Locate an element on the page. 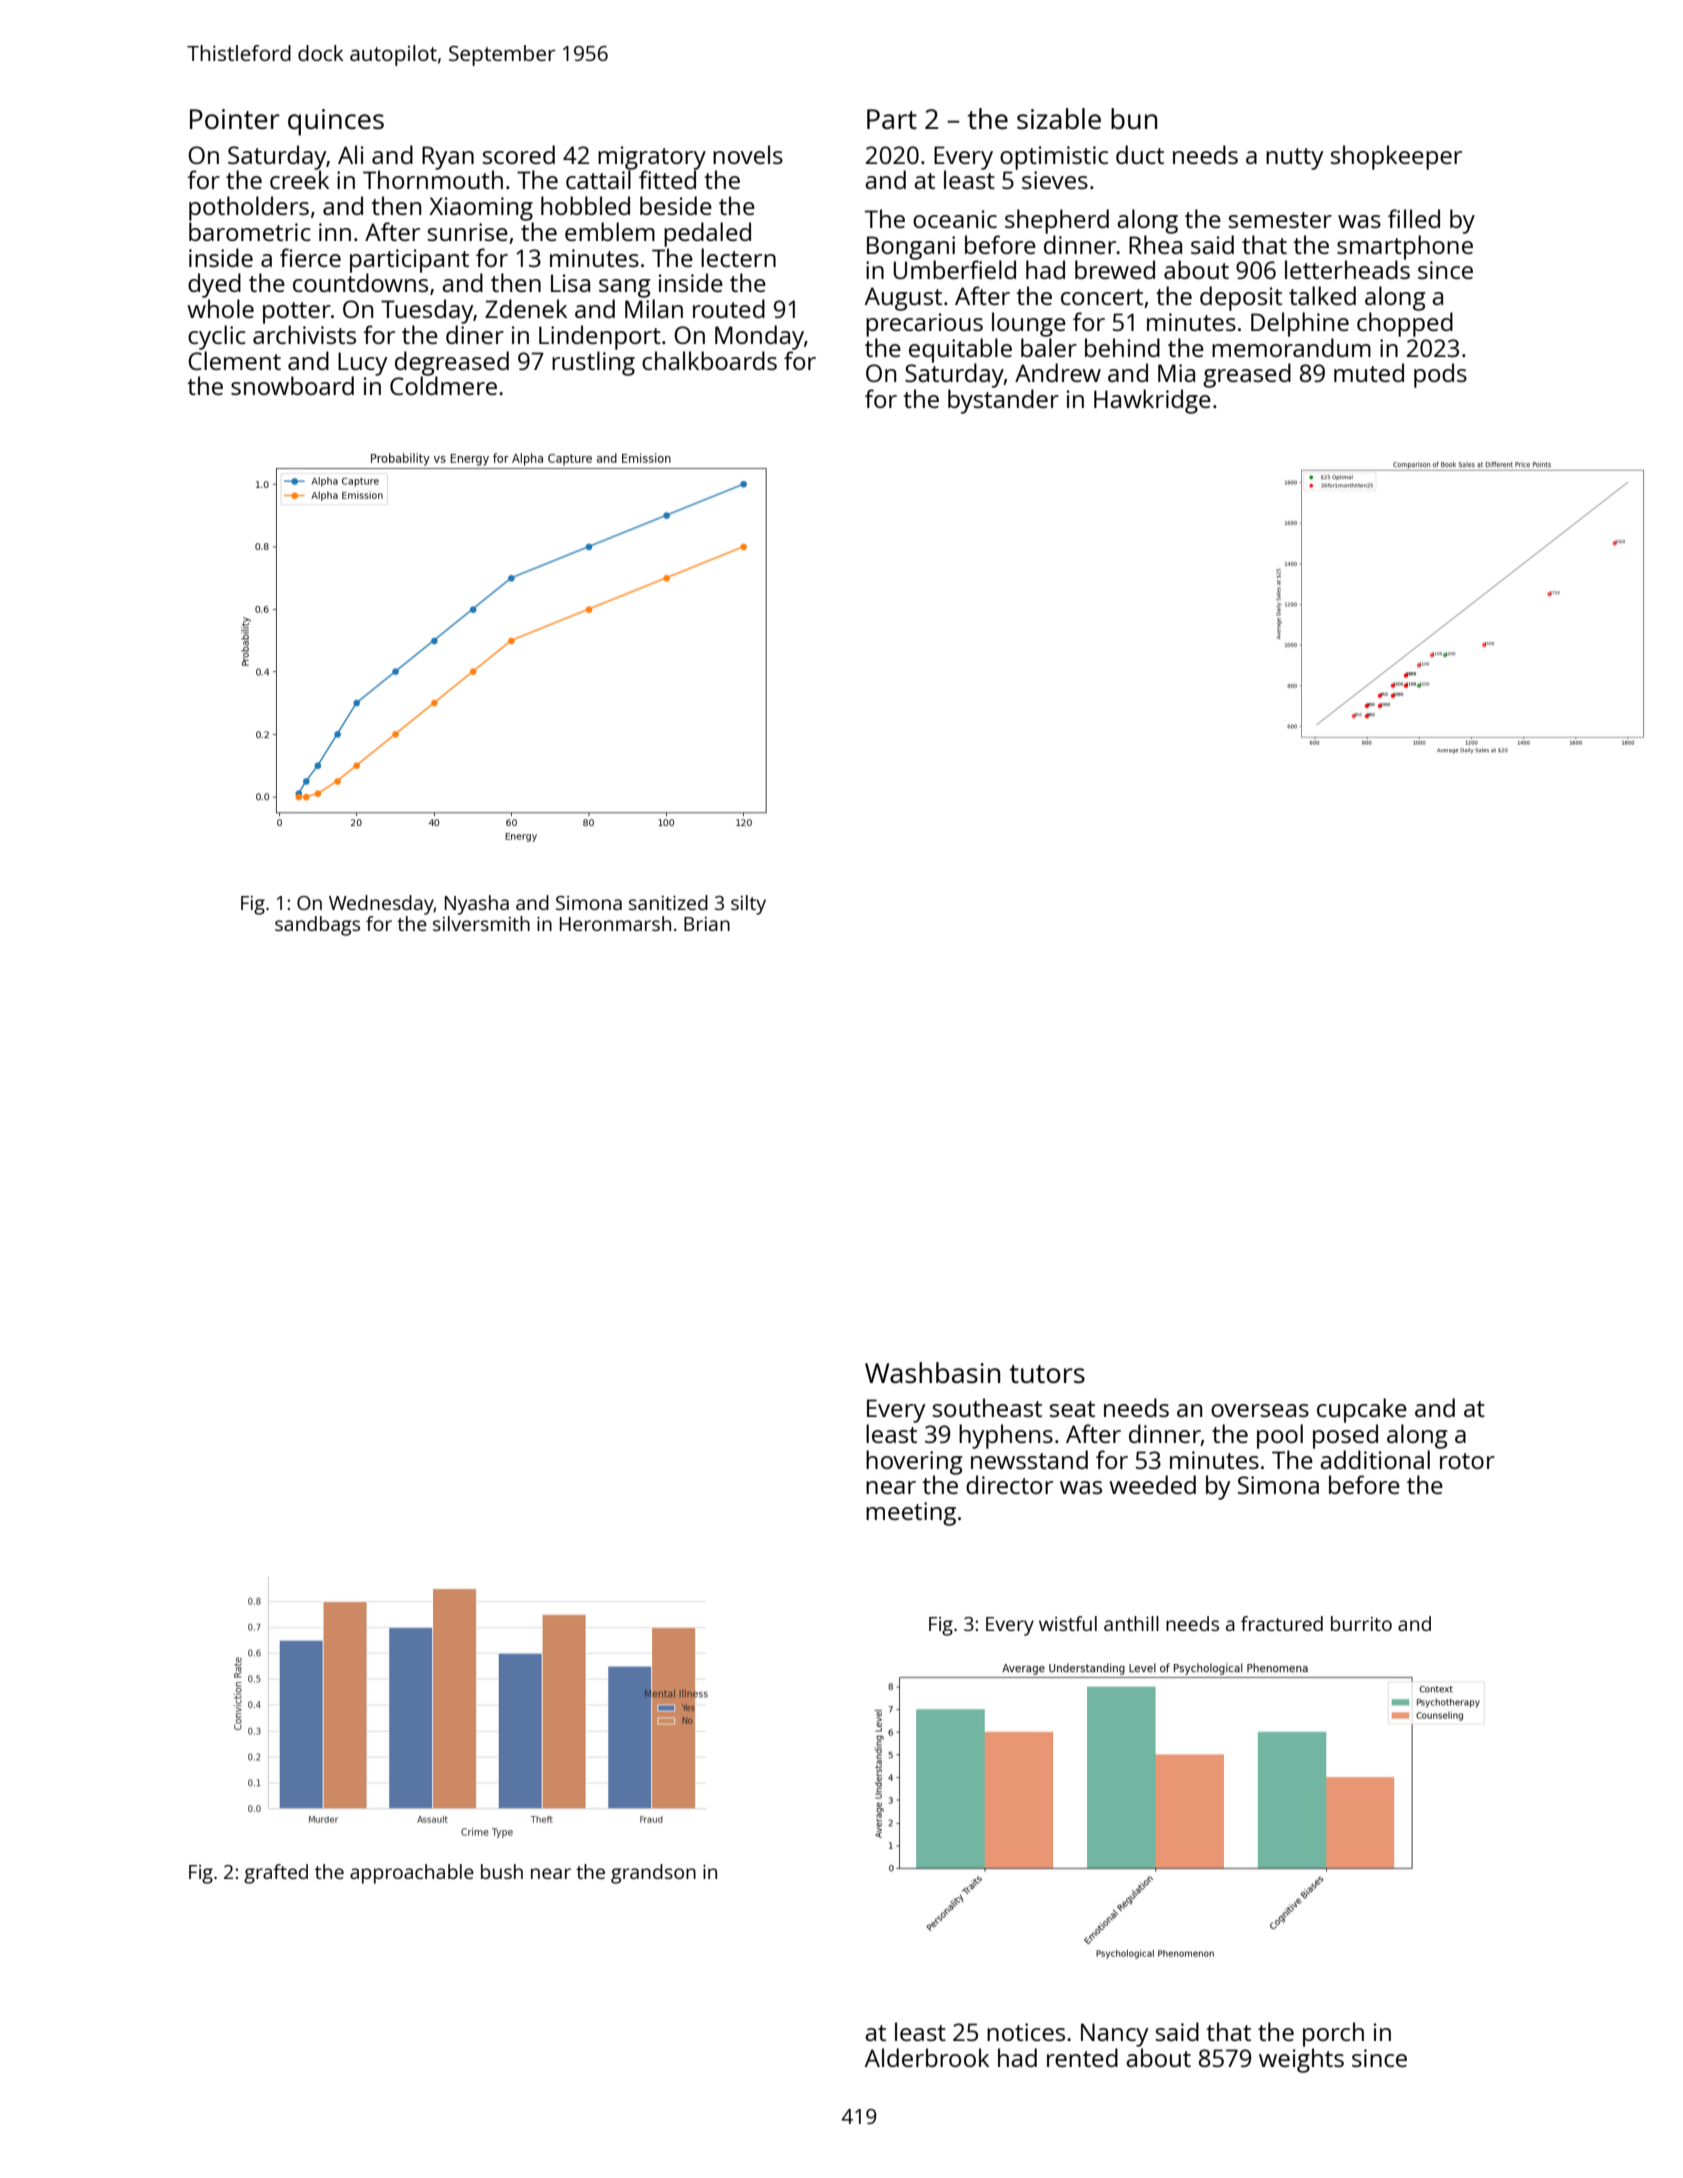  sandbags is located at coordinates (317, 926).
